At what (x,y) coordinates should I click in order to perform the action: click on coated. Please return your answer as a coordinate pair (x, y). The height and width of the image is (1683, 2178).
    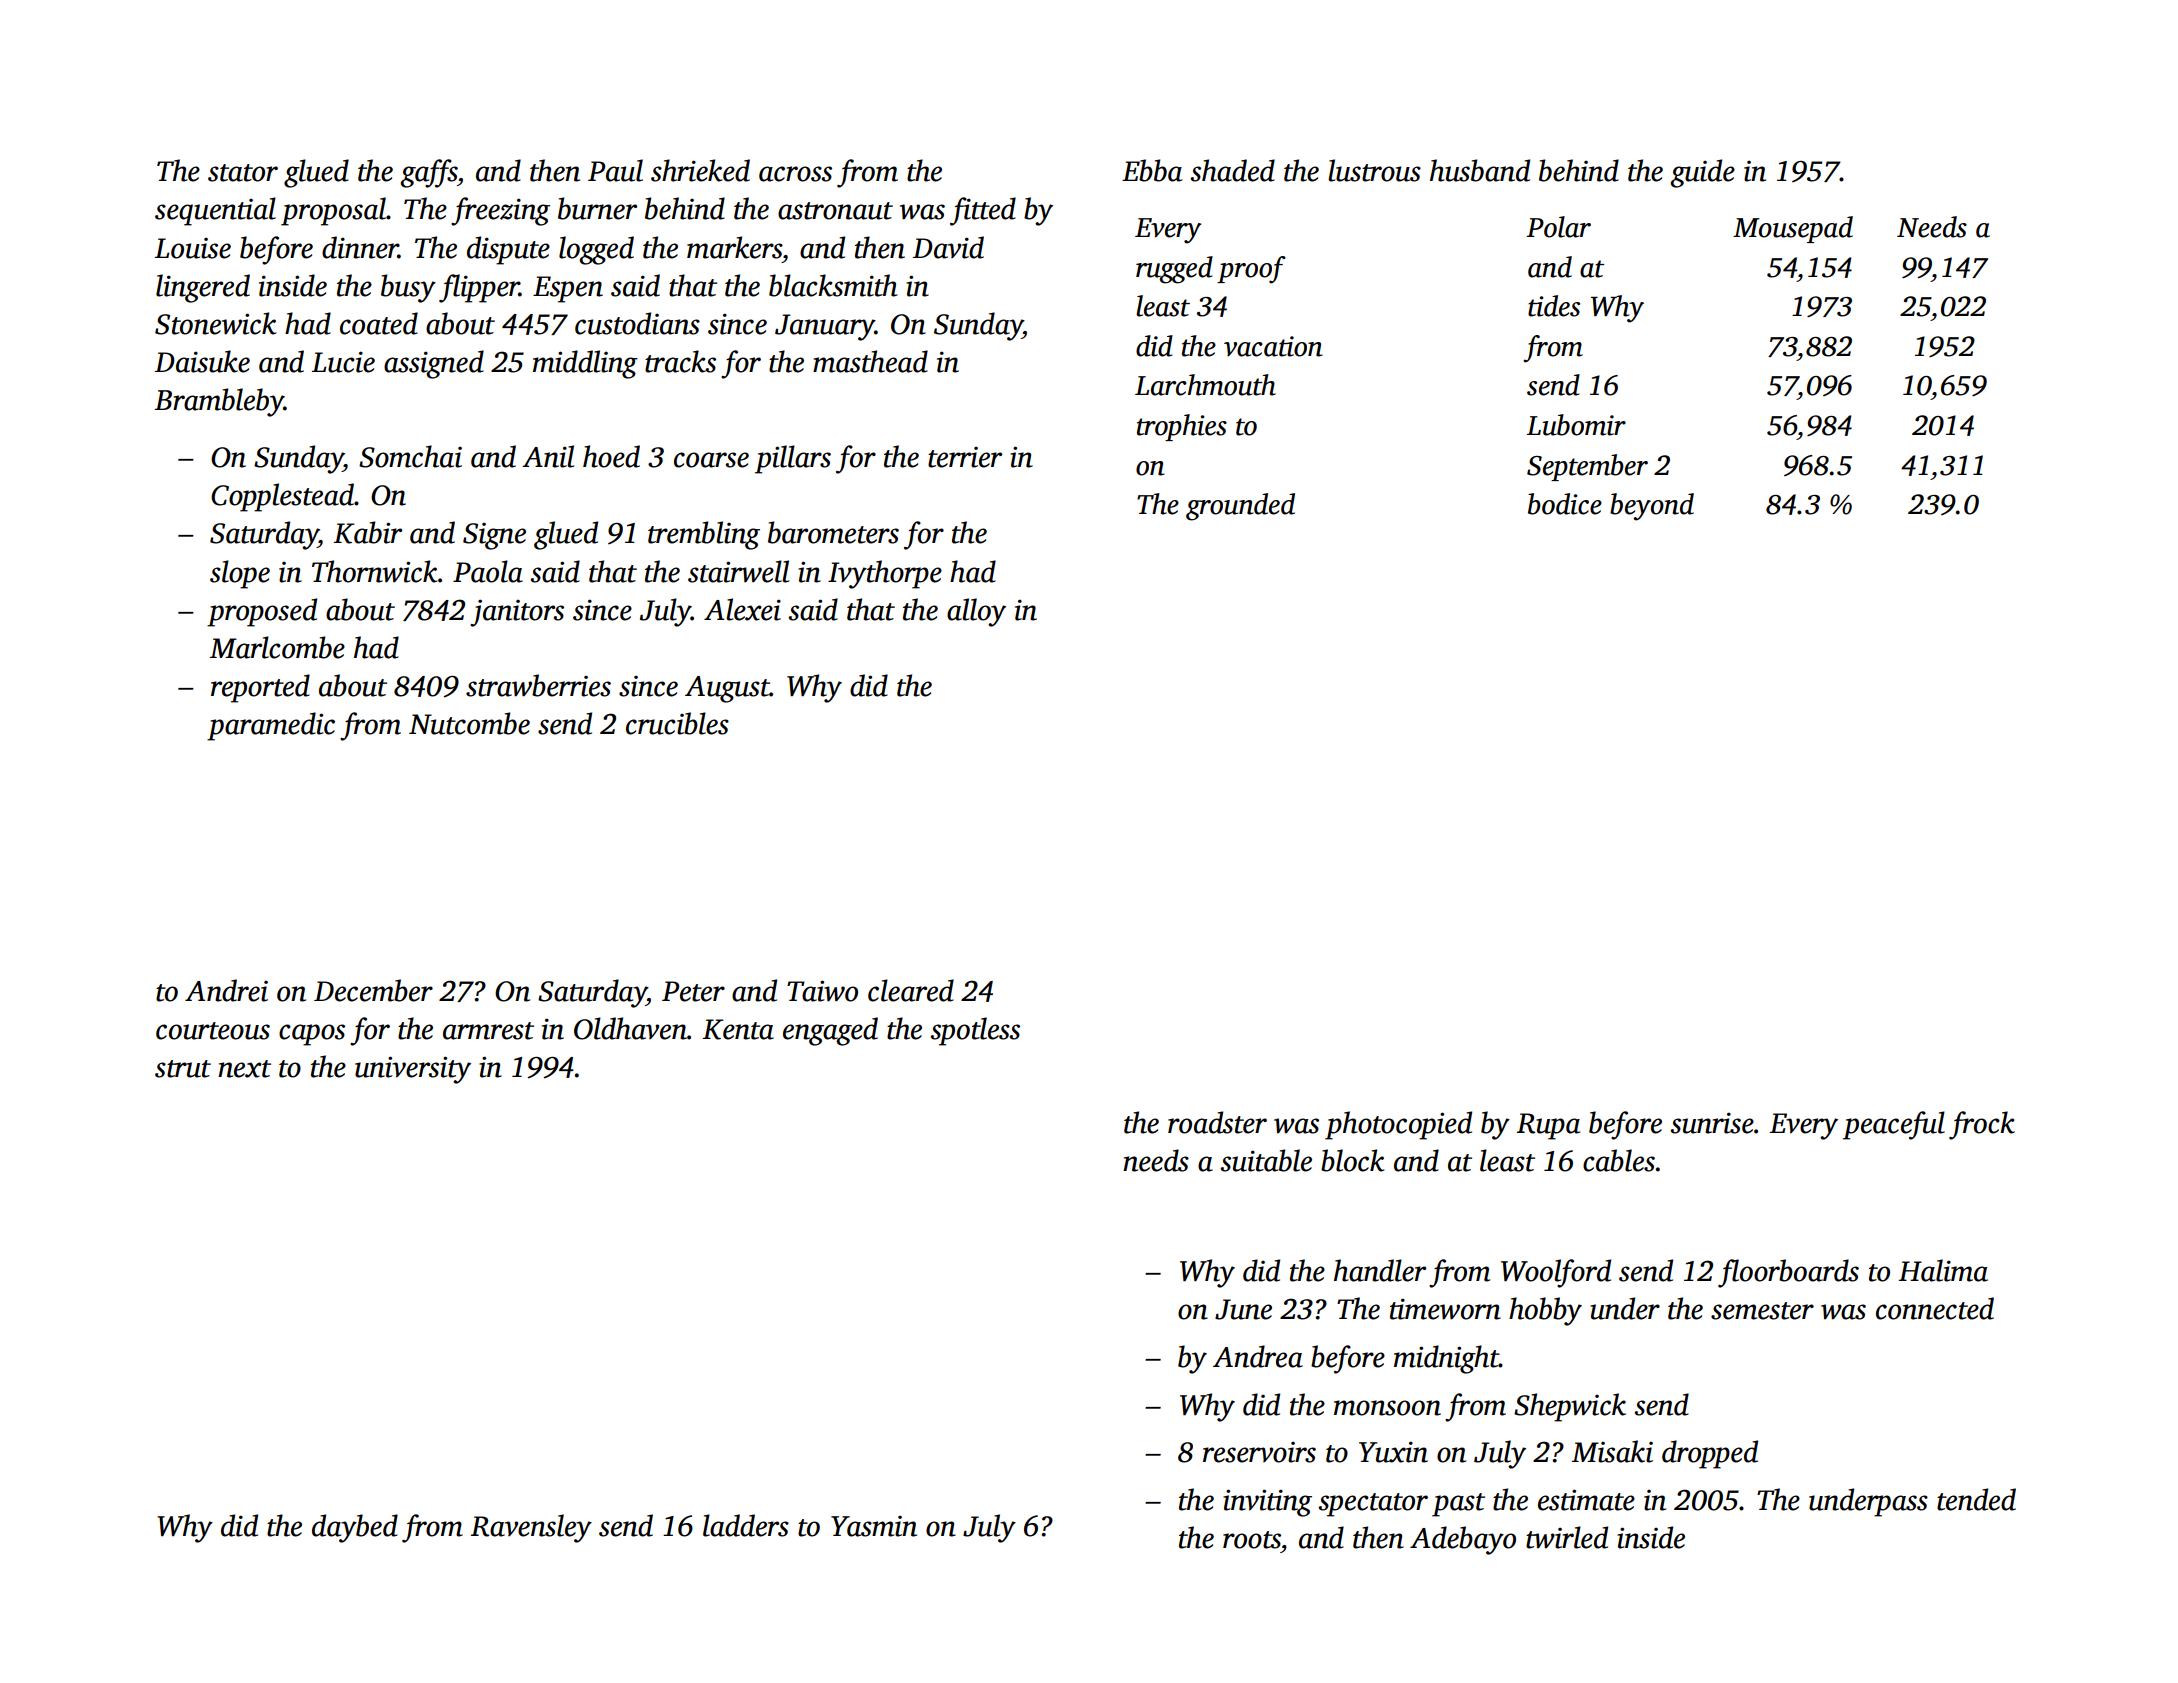
    Looking at the image, I should click on (379, 323).
